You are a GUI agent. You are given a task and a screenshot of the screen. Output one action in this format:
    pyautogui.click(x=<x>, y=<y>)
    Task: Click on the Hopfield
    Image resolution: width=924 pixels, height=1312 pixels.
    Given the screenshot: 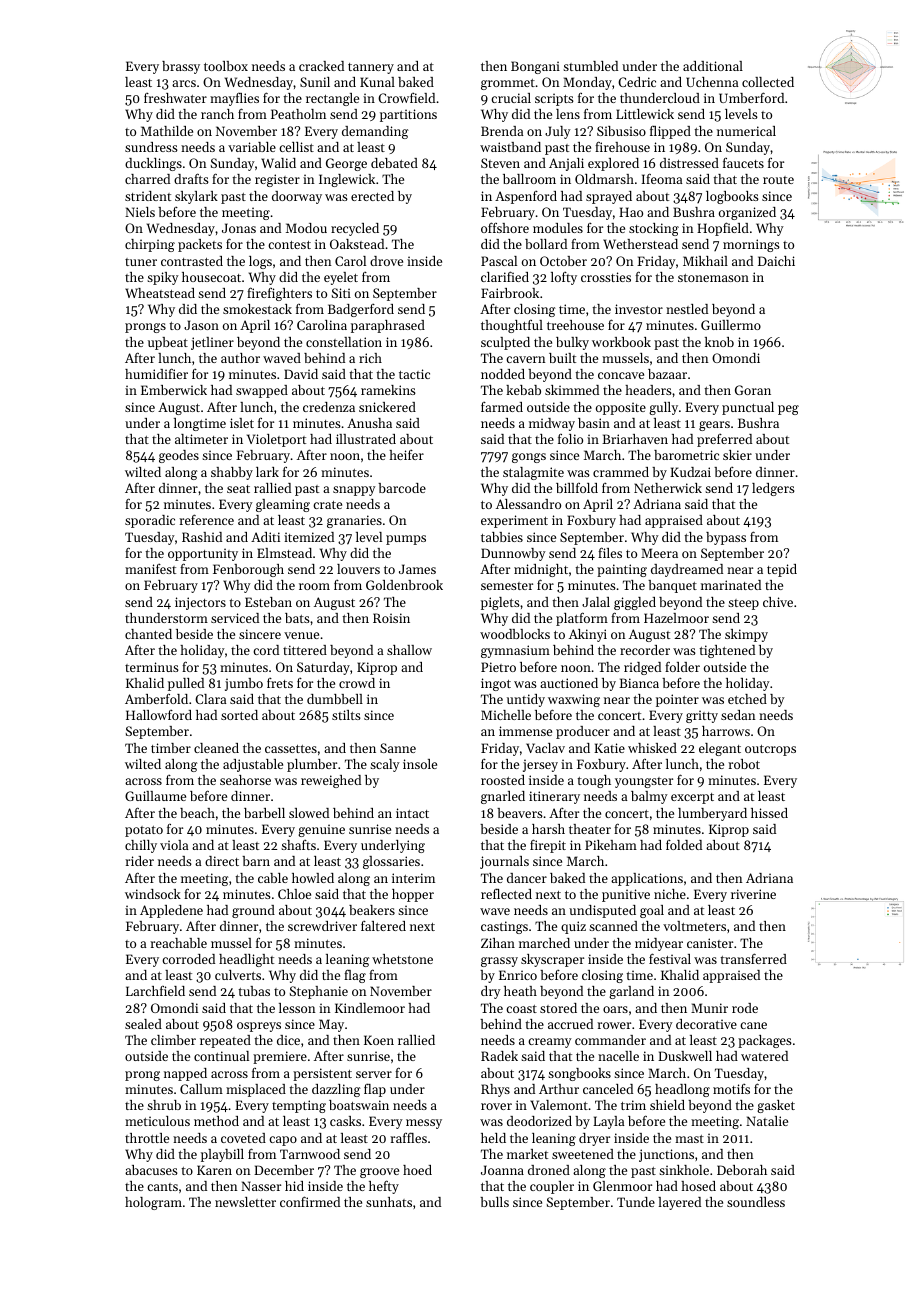 What is the action you would take?
    pyautogui.click(x=723, y=229)
